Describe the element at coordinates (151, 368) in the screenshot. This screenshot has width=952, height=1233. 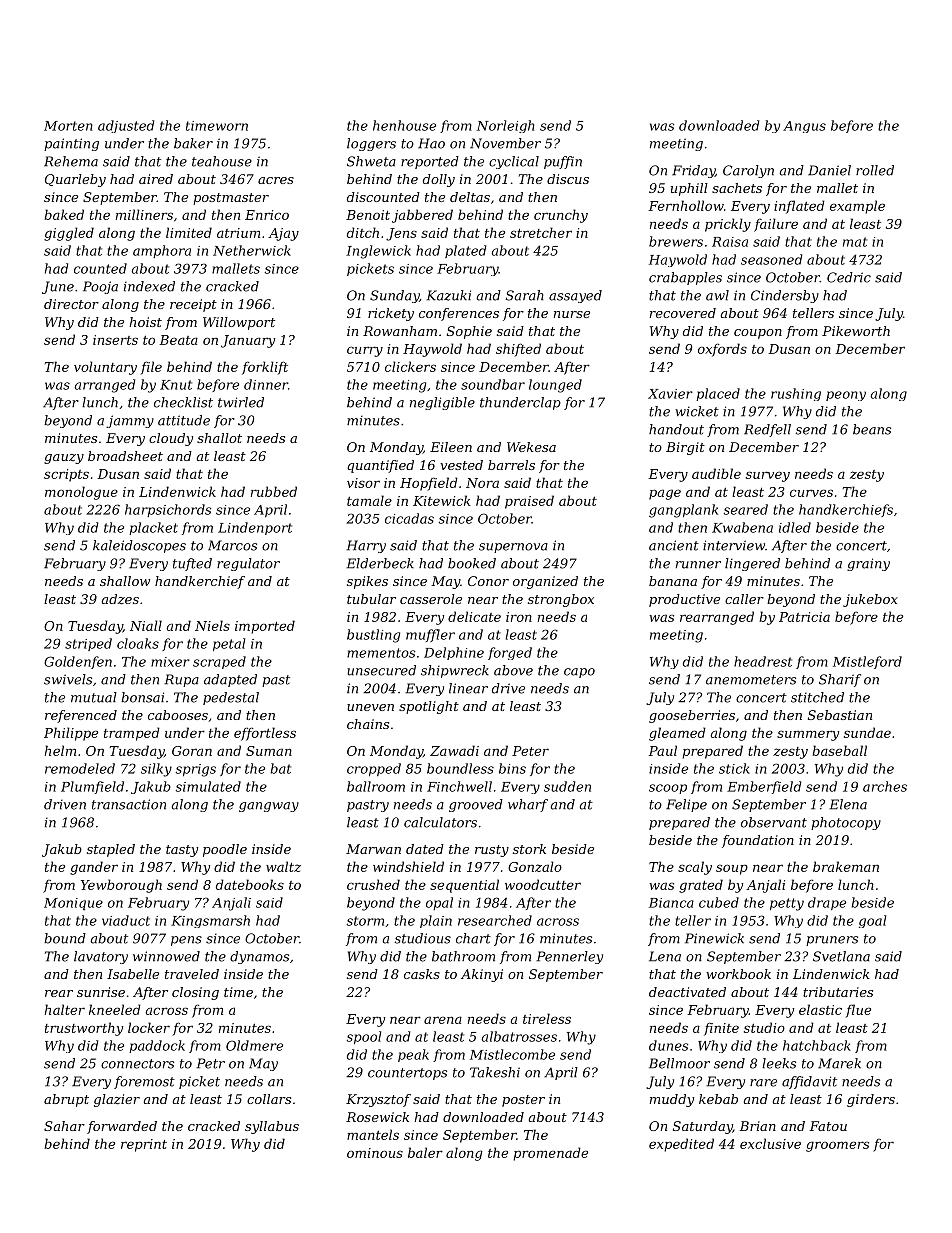
I see `file` at that location.
